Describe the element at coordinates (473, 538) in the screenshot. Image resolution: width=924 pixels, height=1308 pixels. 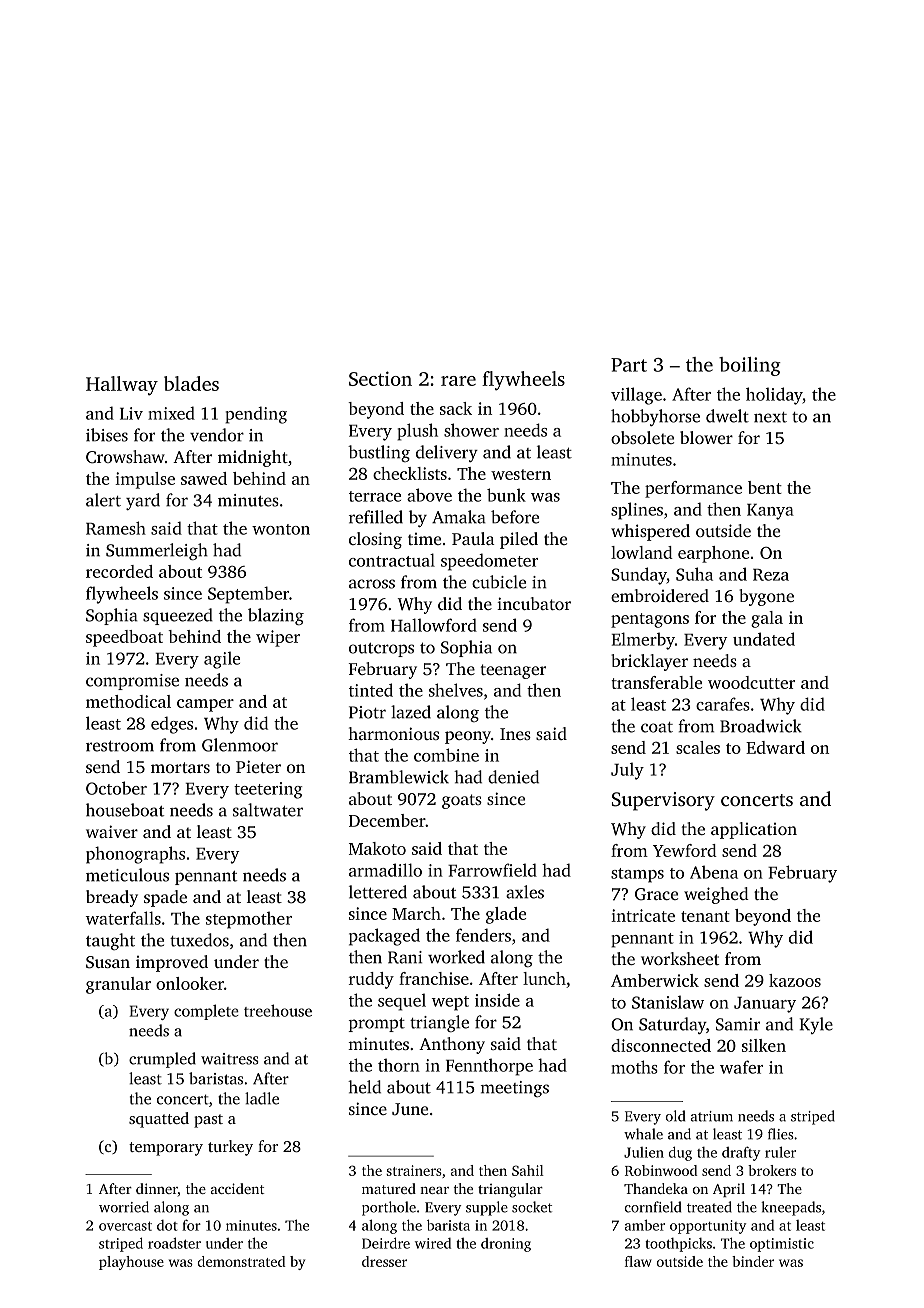
I see `Paula` at that location.
